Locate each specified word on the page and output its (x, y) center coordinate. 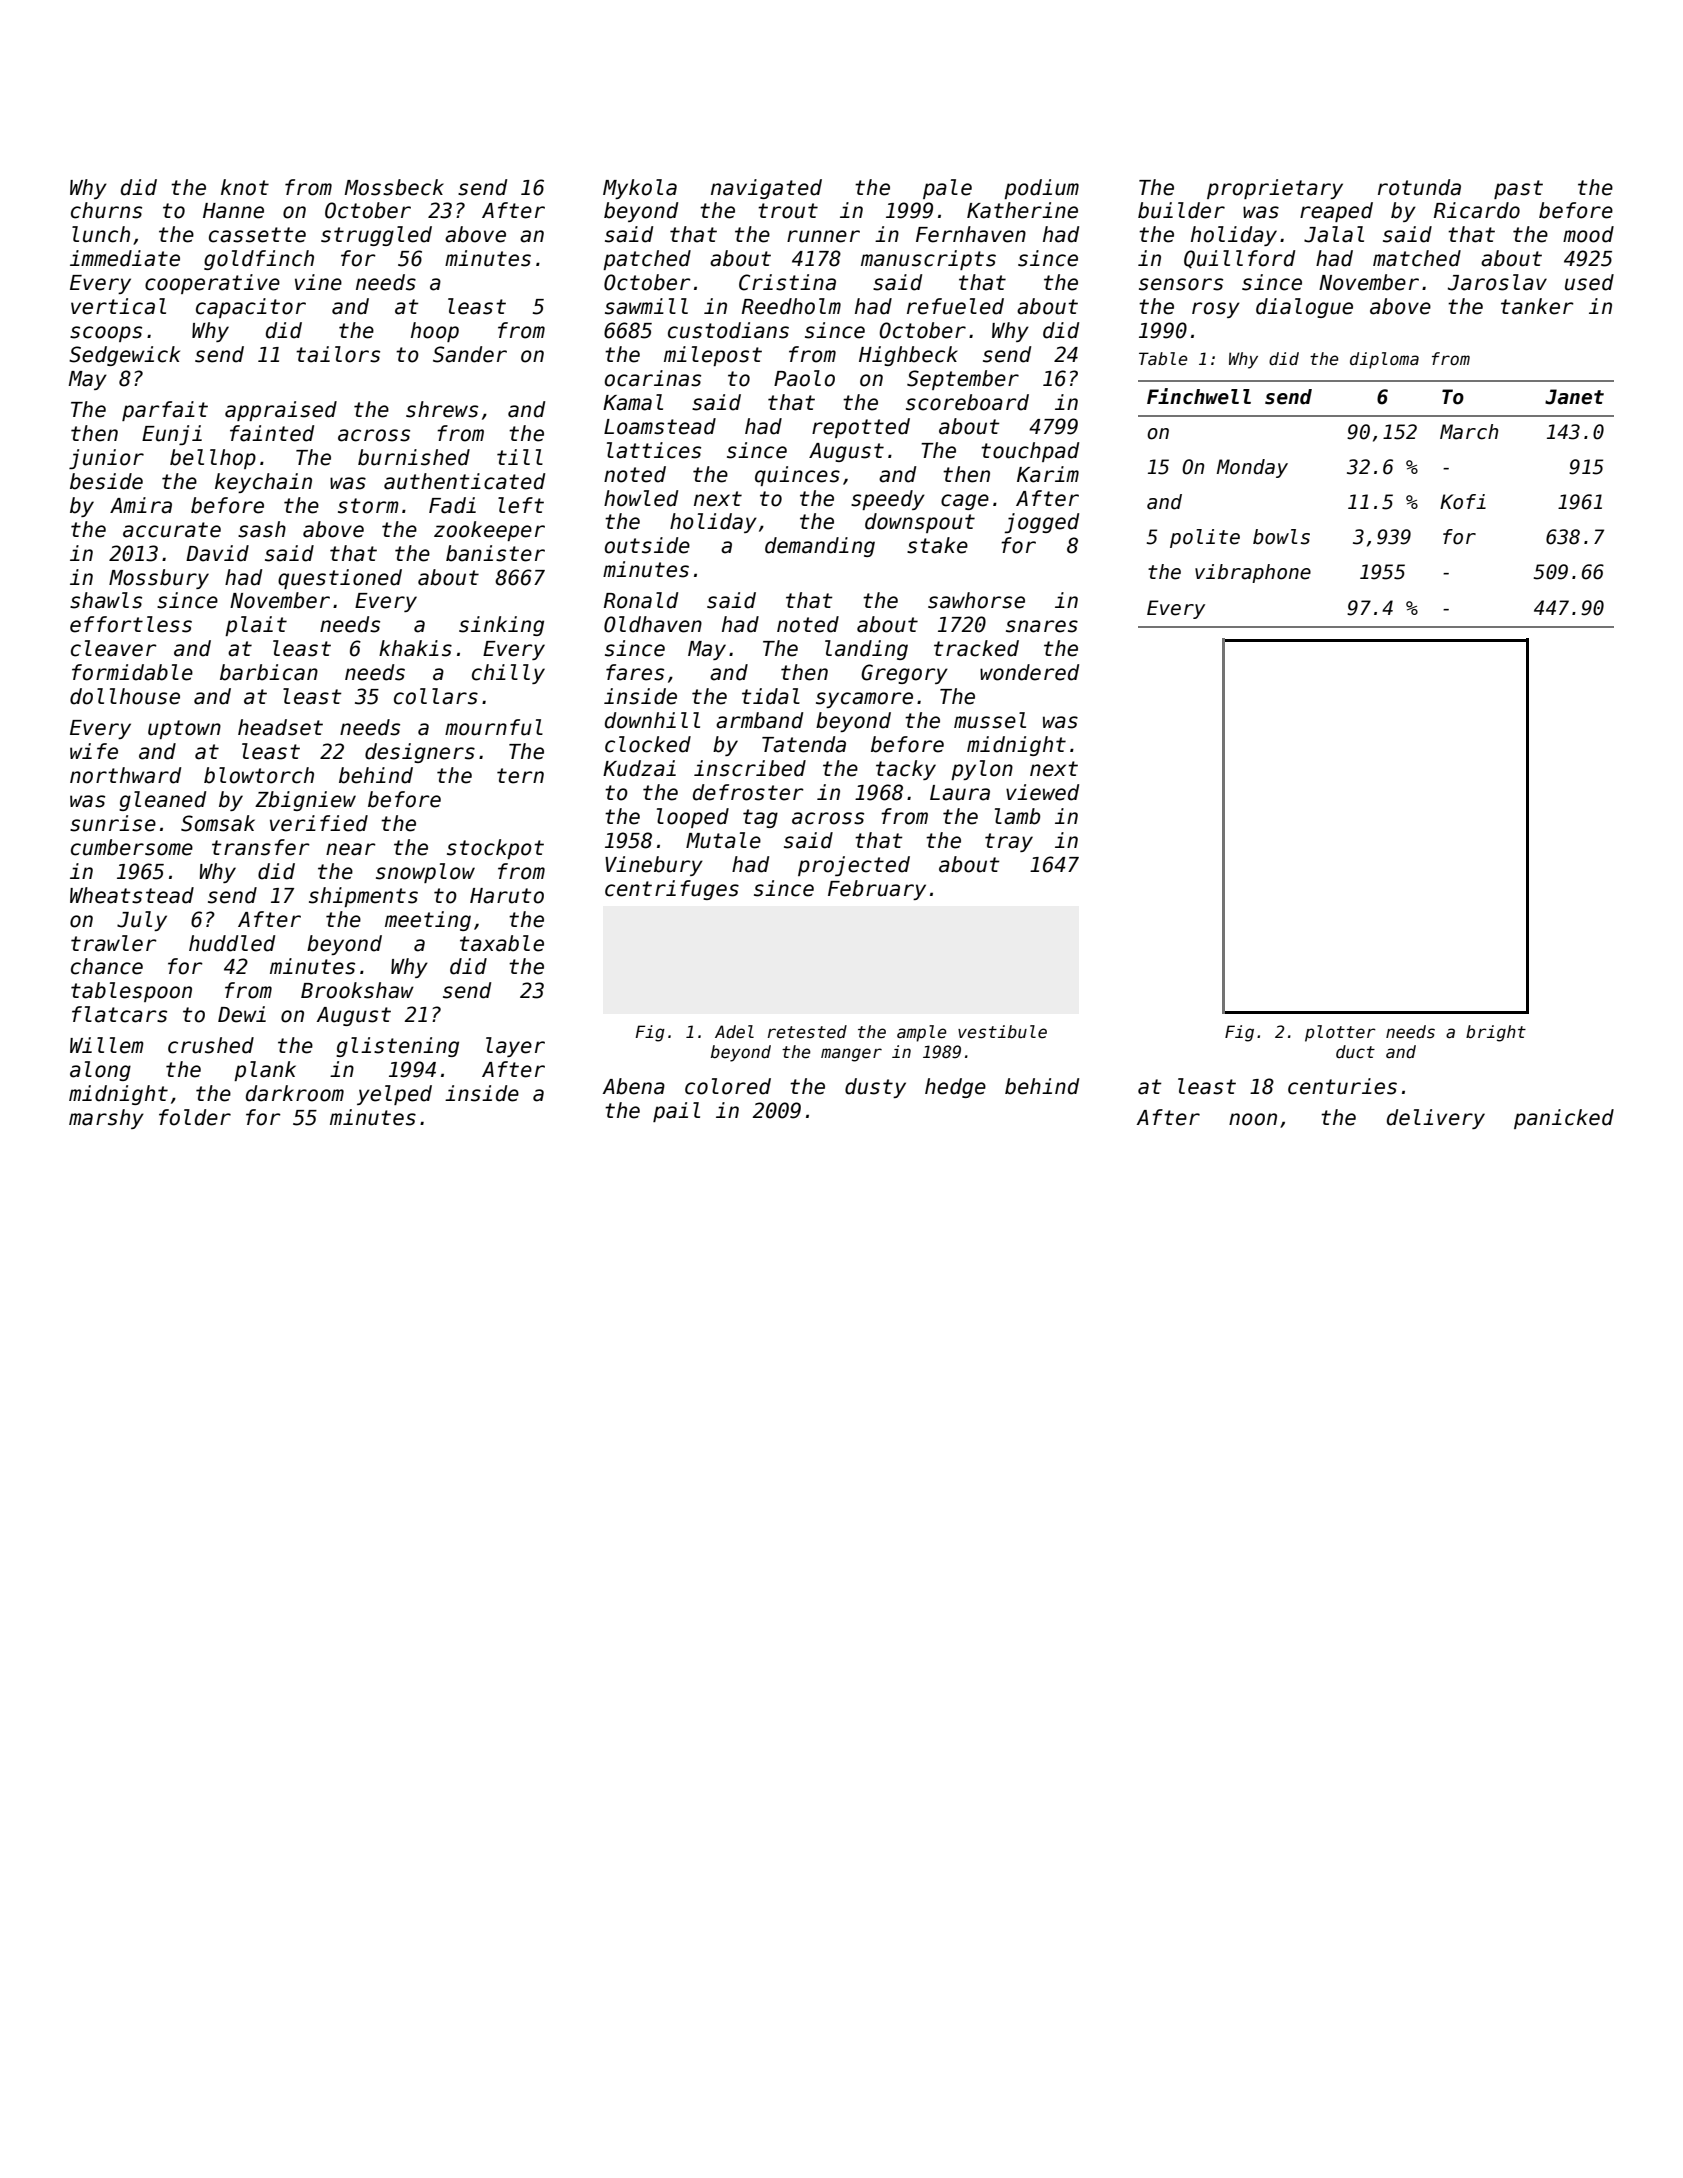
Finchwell (1199, 396)
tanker (1537, 306)
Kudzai (639, 768)
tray (1009, 842)
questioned (340, 579)
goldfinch (259, 260)
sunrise (113, 823)
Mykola (640, 189)
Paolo (804, 378)
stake (937, 545)
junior (106, 459)
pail (676, 1112)
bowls (1281, 537)
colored (728, 1086)
